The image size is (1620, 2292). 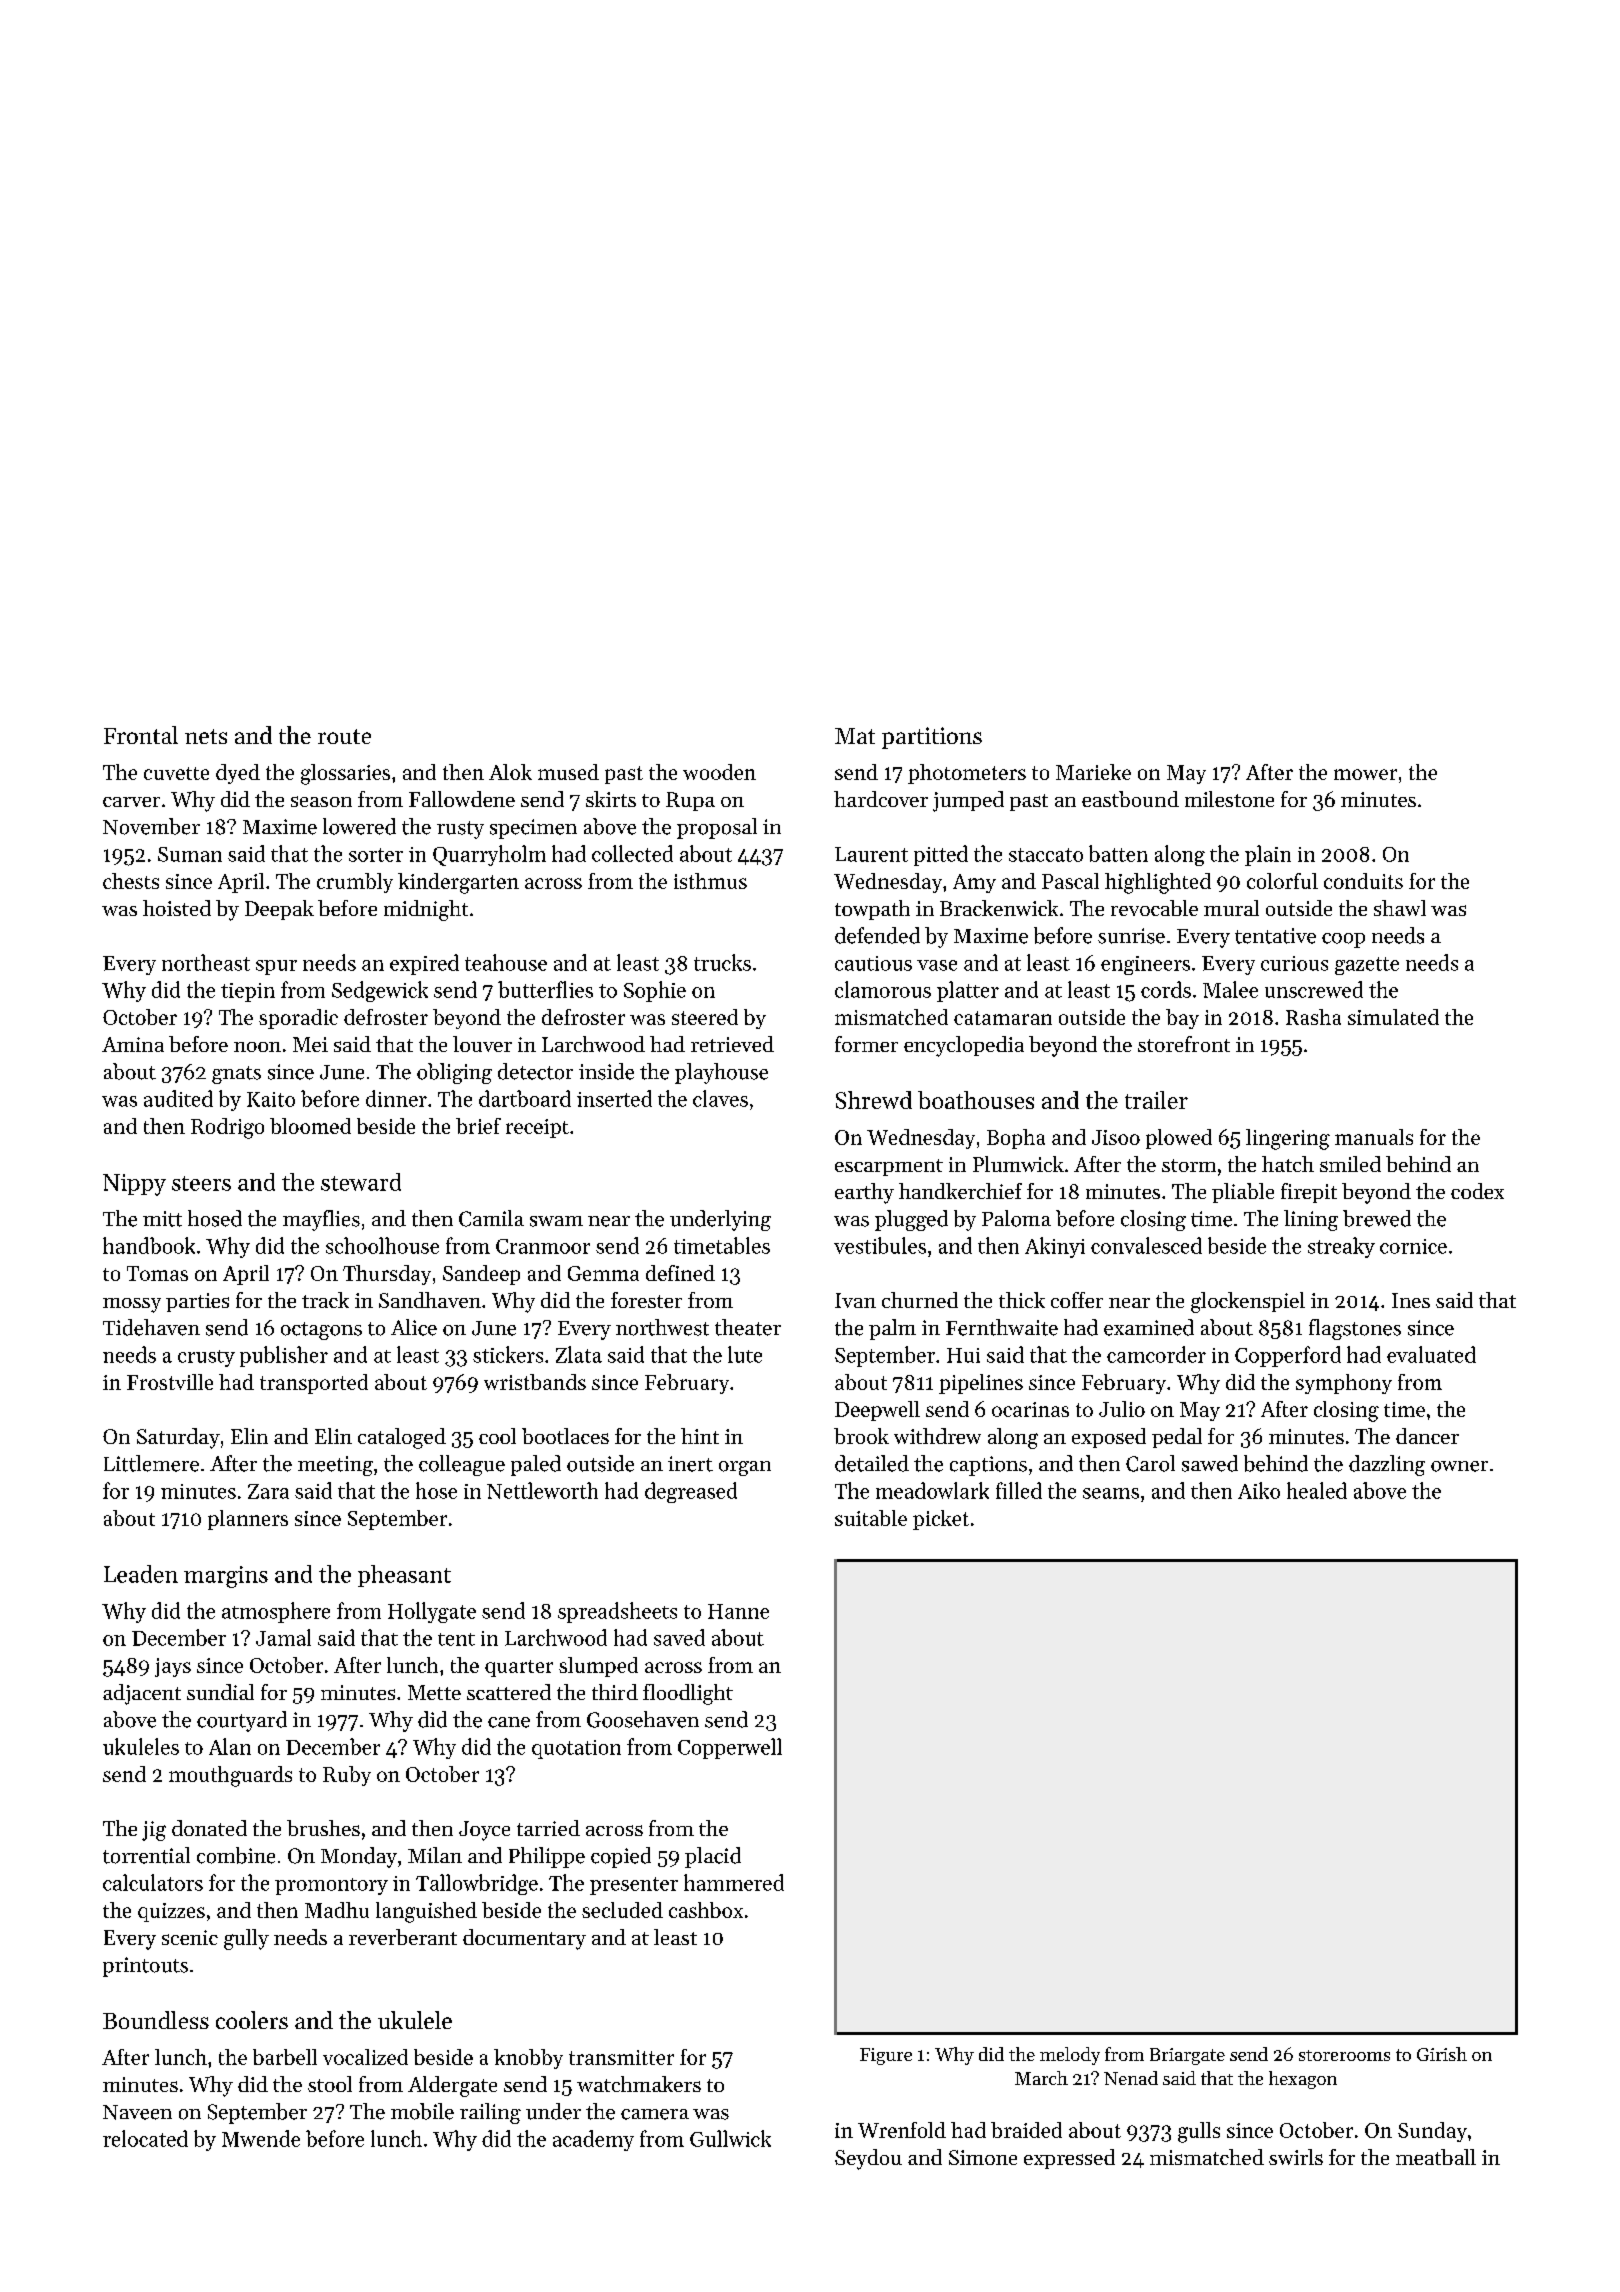 What do you see at coordinates (298, 1019) in the document?
I see `sporadic` at bounding box center [298, 1019].
